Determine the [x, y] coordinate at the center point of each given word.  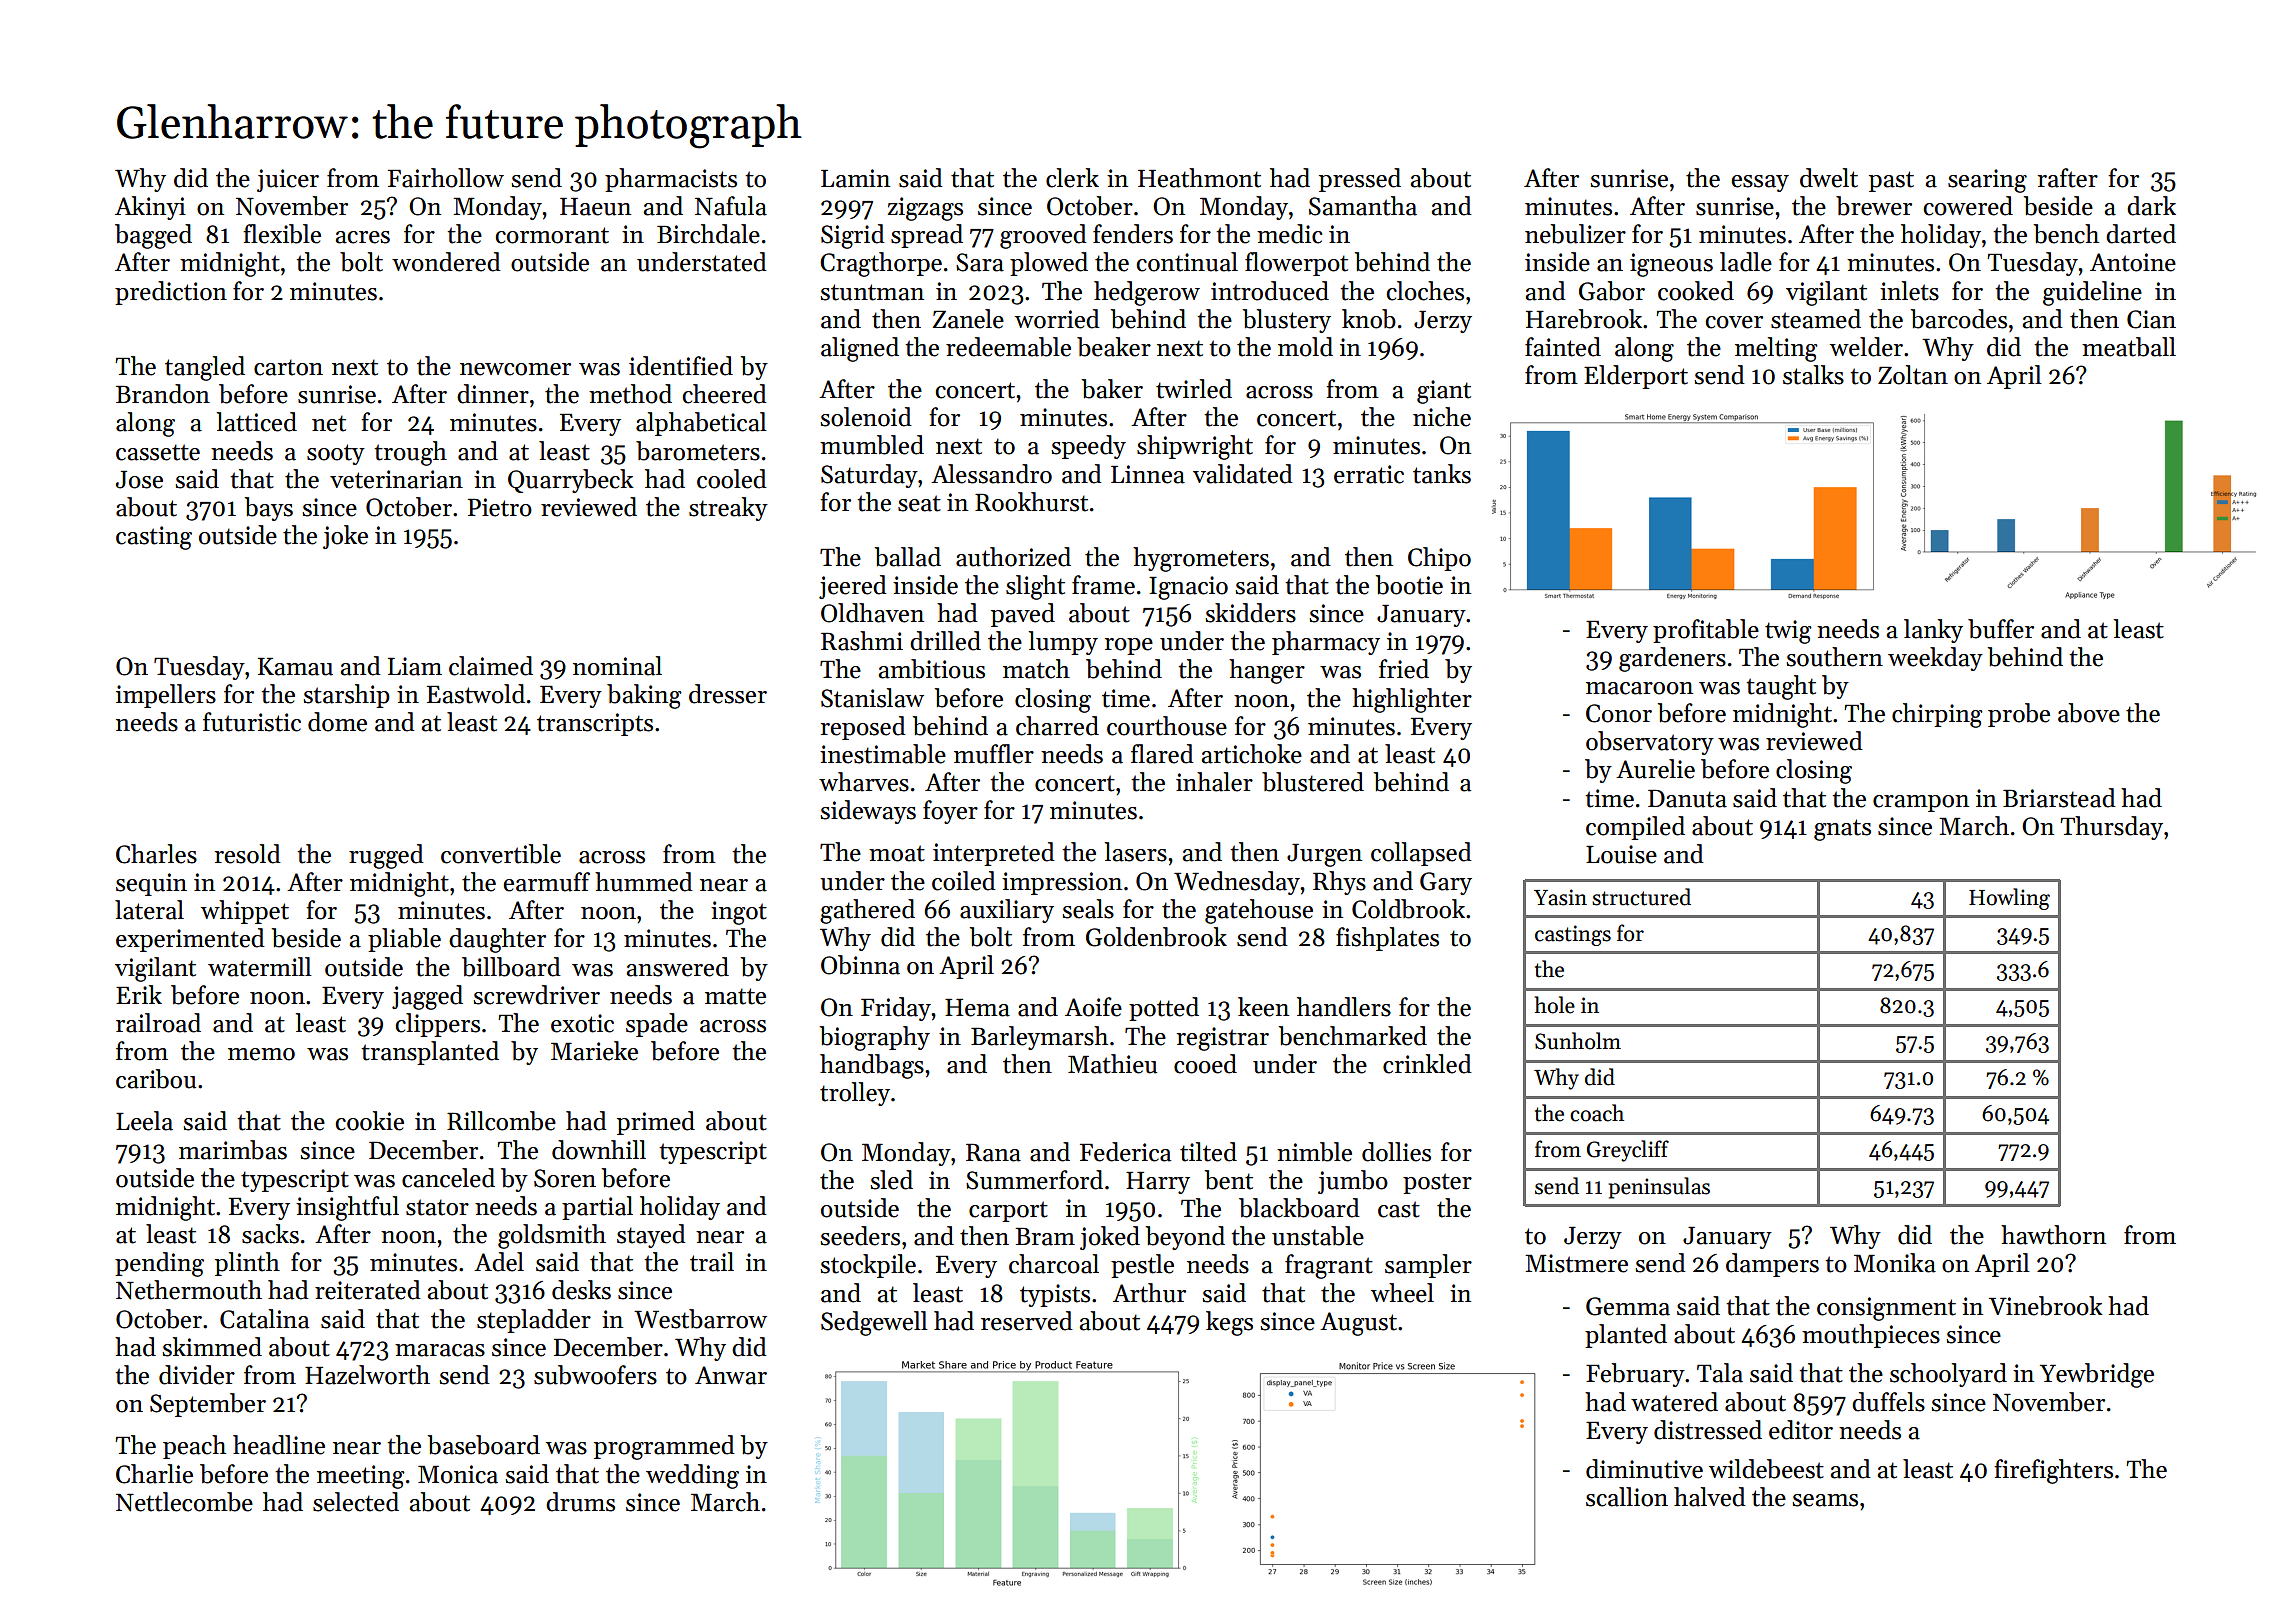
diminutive [1644, 1469]
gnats [1842, 830]
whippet [245, 912]
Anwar [731, 1375]
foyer [950, 812]
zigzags [925, 209]
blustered [1313, 782]
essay [1760, 183]
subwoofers [595, 1375]
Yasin [1560, 897]
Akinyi [150, 208]
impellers [166, 696]
